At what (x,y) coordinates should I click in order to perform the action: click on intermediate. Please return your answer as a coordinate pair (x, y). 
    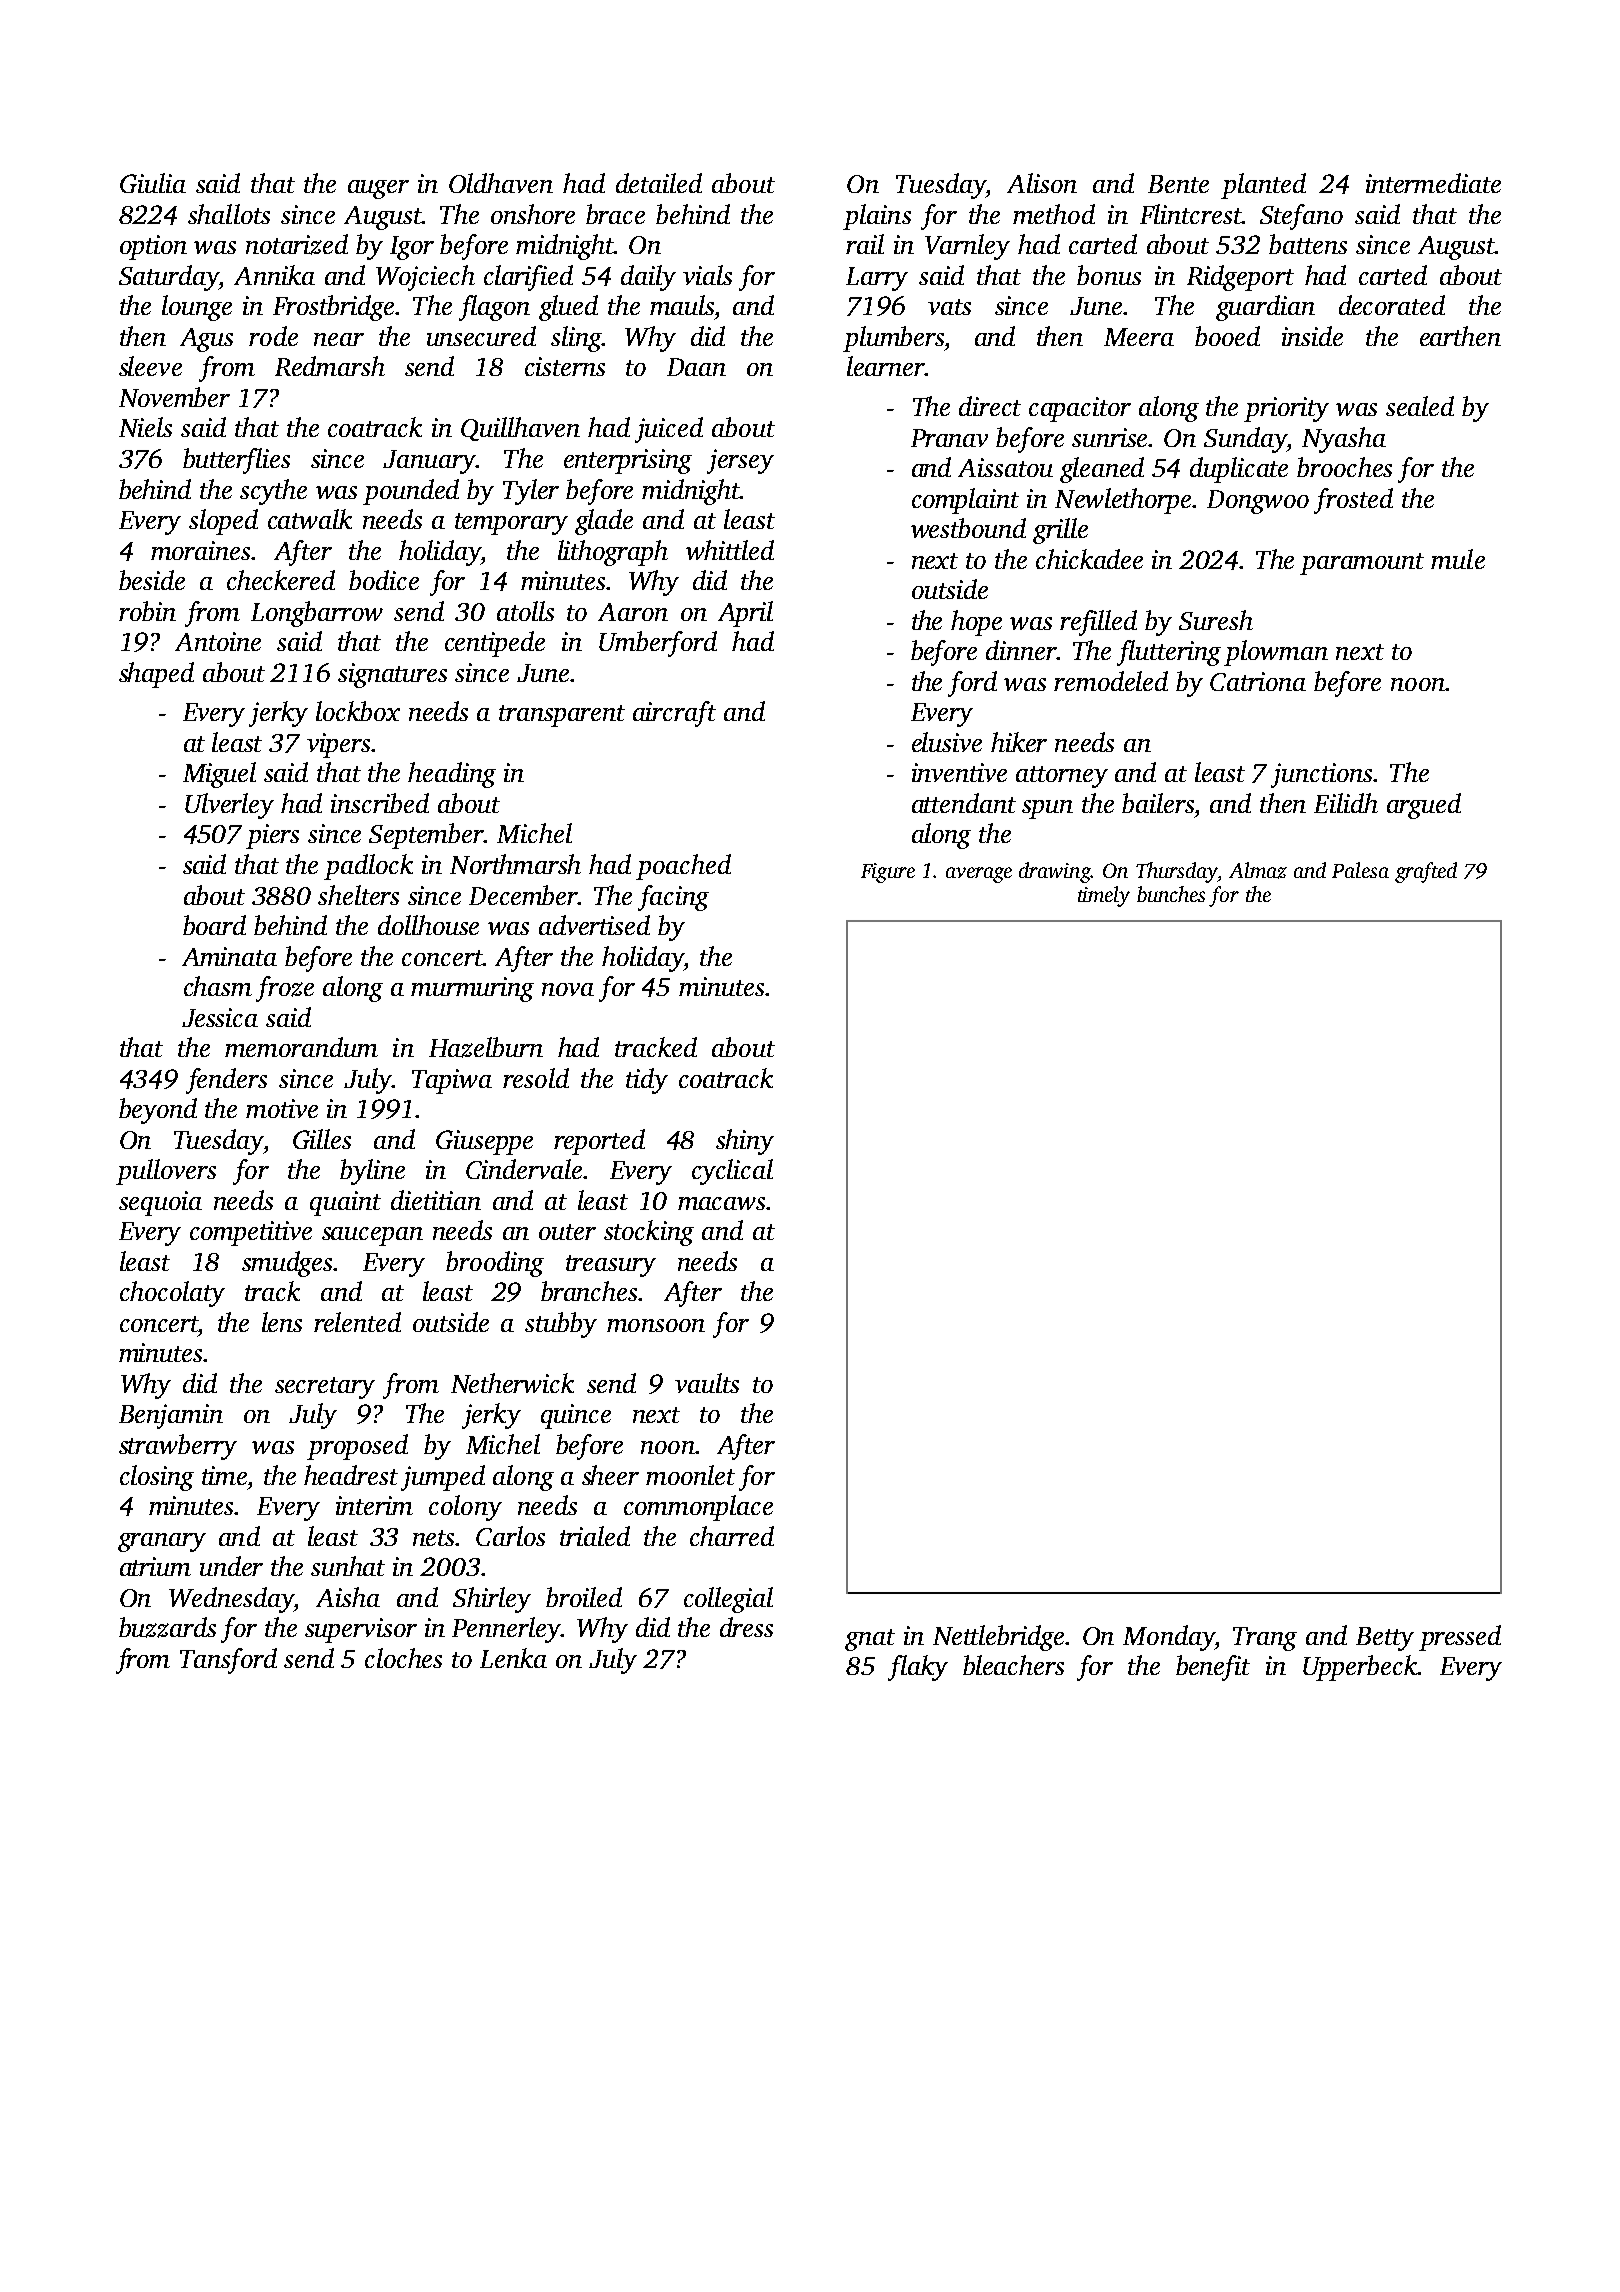
    Looking at the image, I should click on (1433, 183).
